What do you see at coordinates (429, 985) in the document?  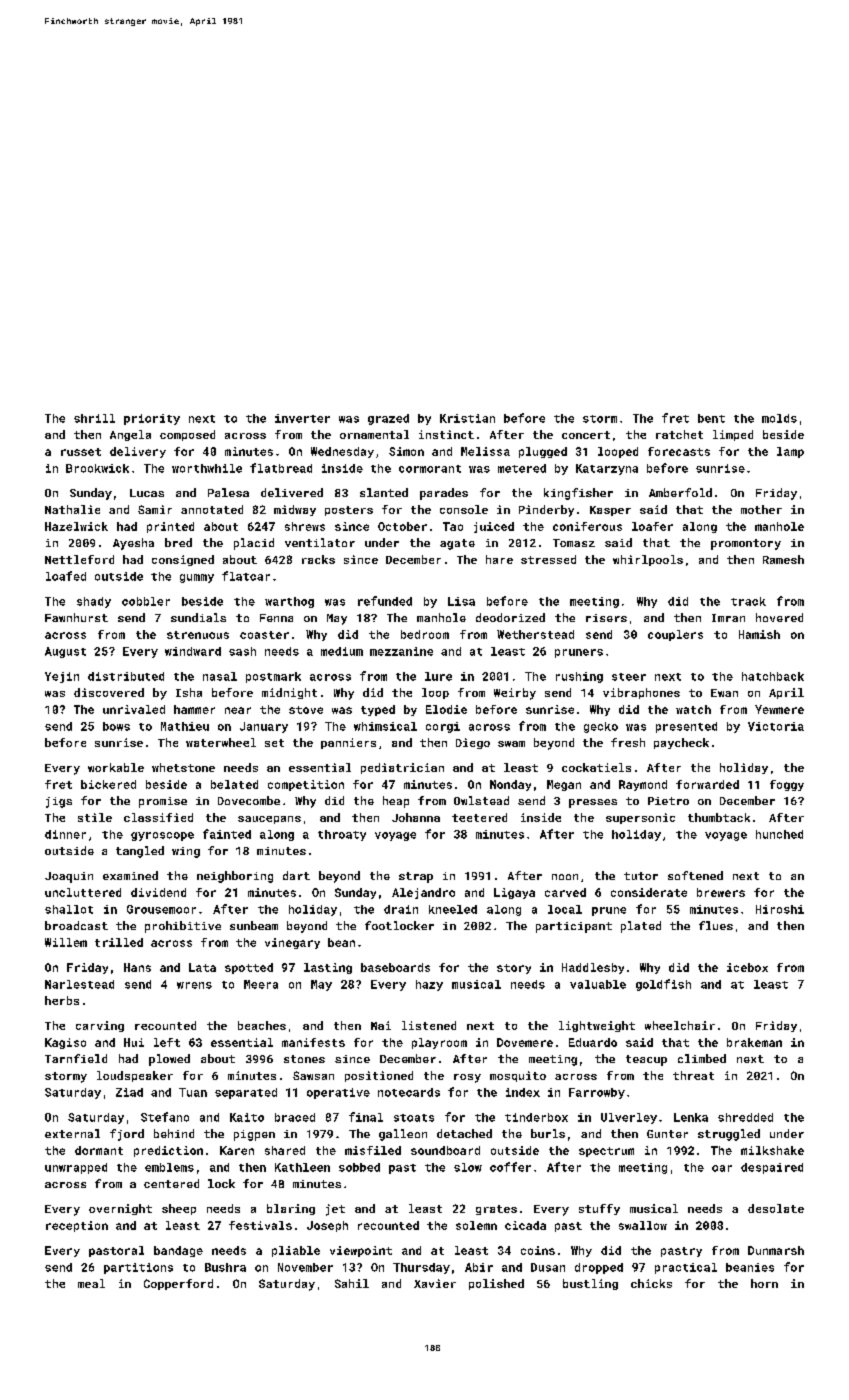 I see `hazy` at bounding box center [429, 985].
